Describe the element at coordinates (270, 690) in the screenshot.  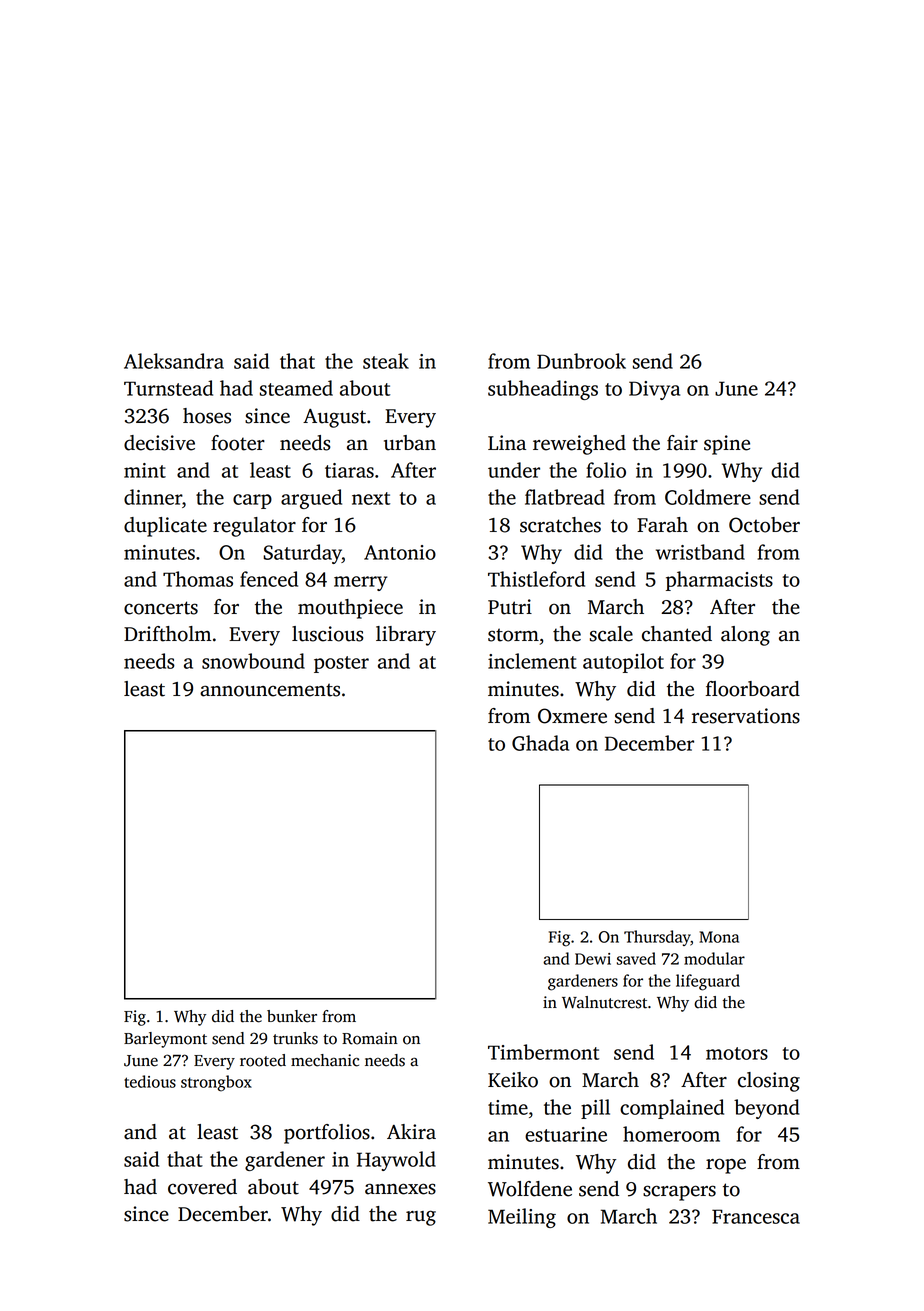
I see `announcements` at that location.
